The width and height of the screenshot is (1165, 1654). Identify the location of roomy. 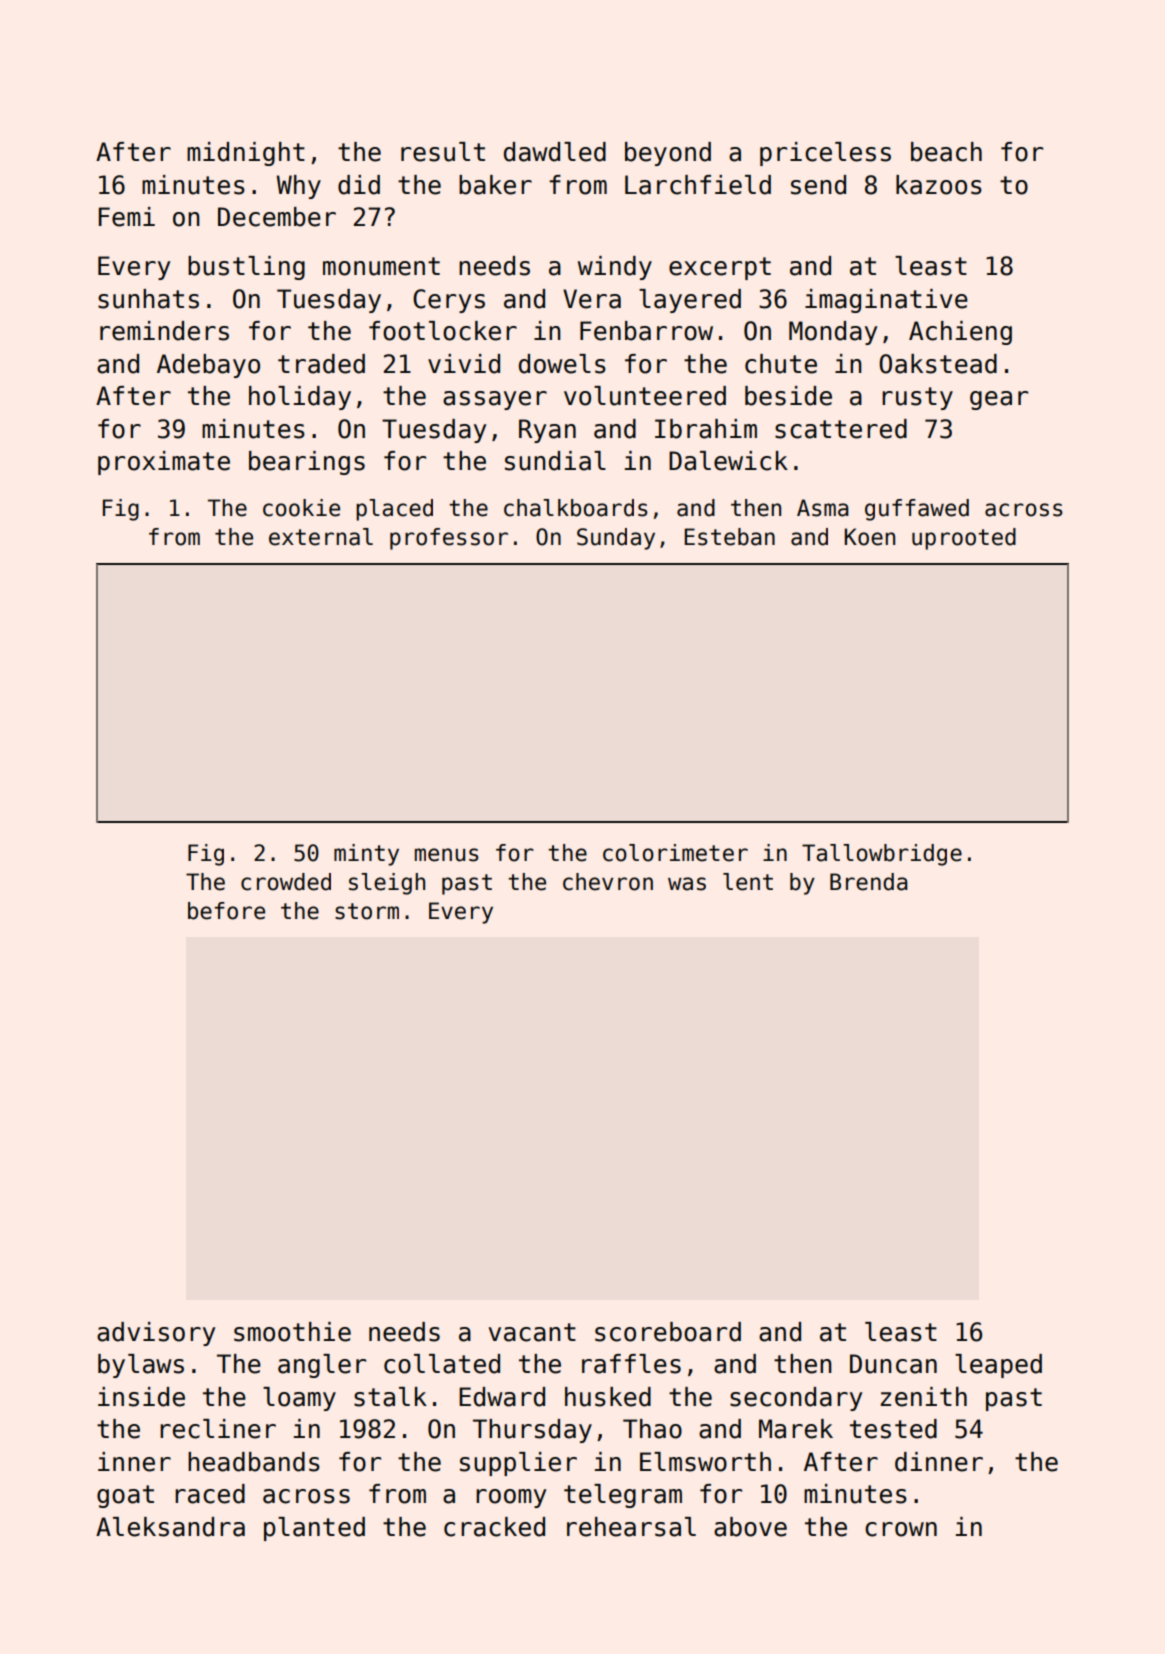
(511, 1498).
